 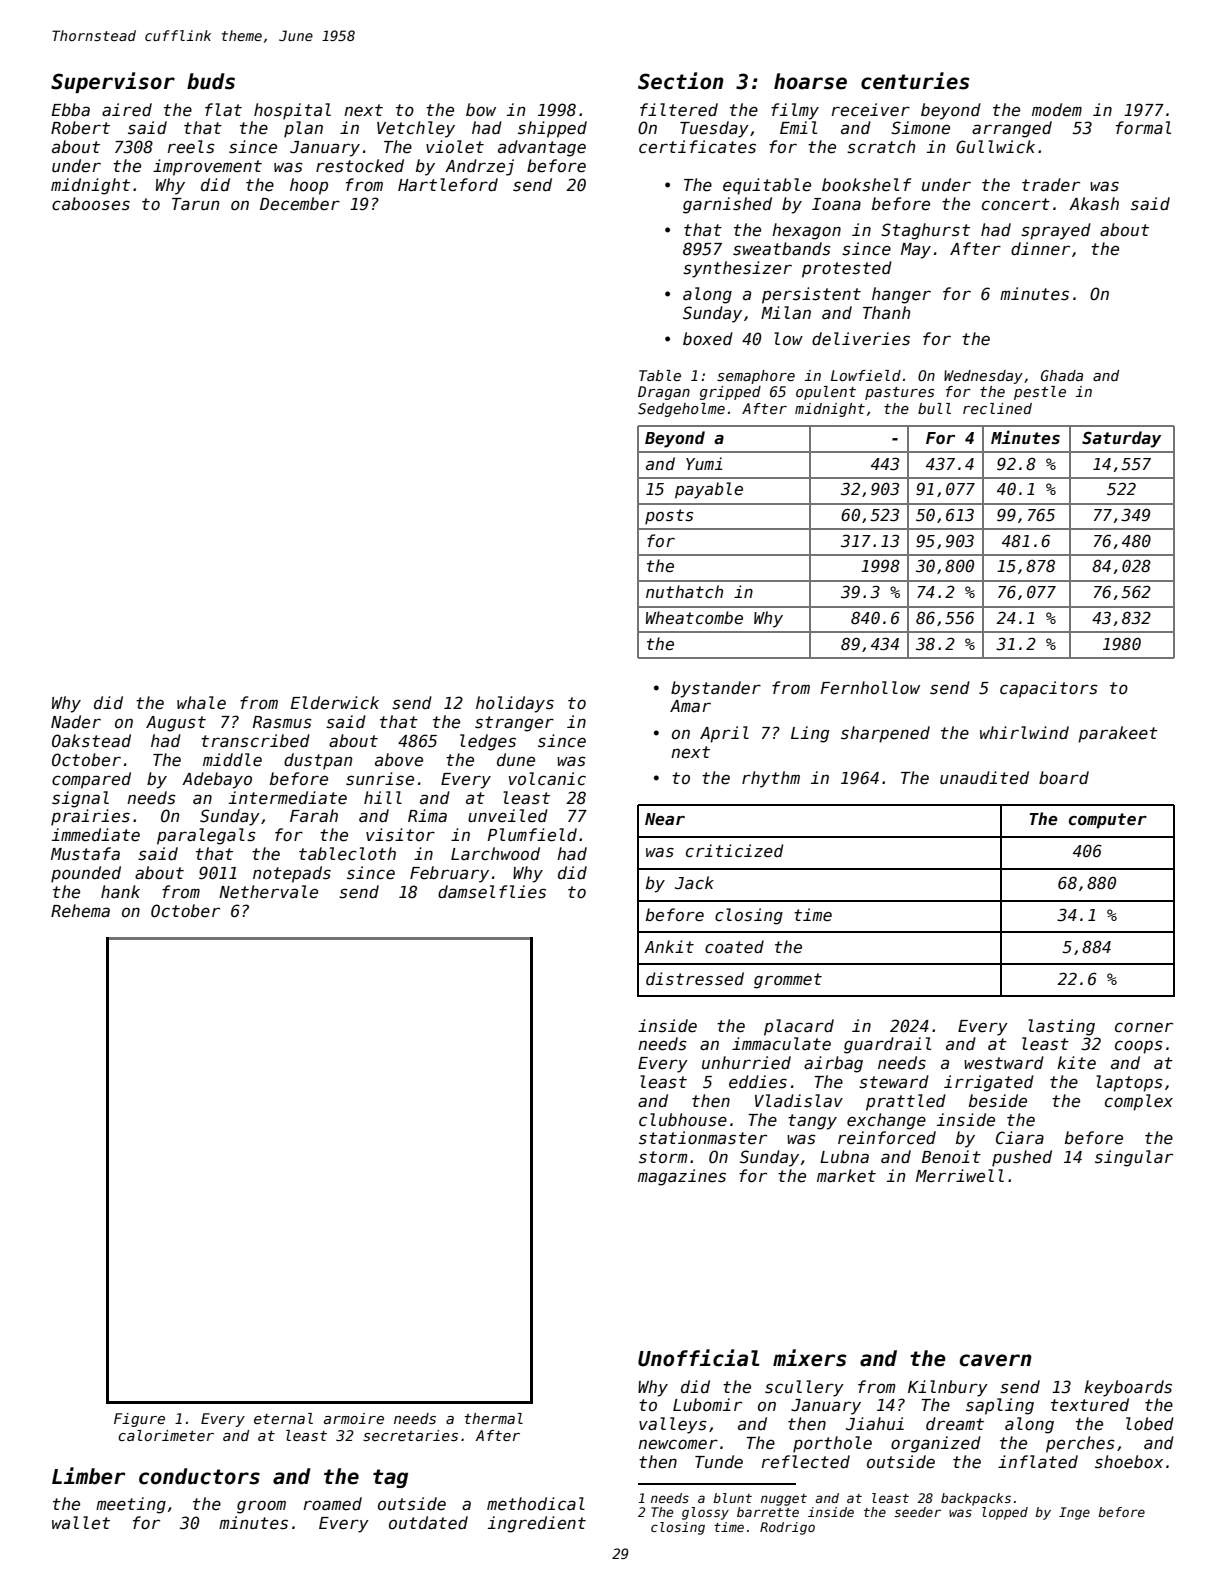 What do you see at coordinates (894, 1082) in the document?
I see `steward` at bounding box center [894, 1082].
